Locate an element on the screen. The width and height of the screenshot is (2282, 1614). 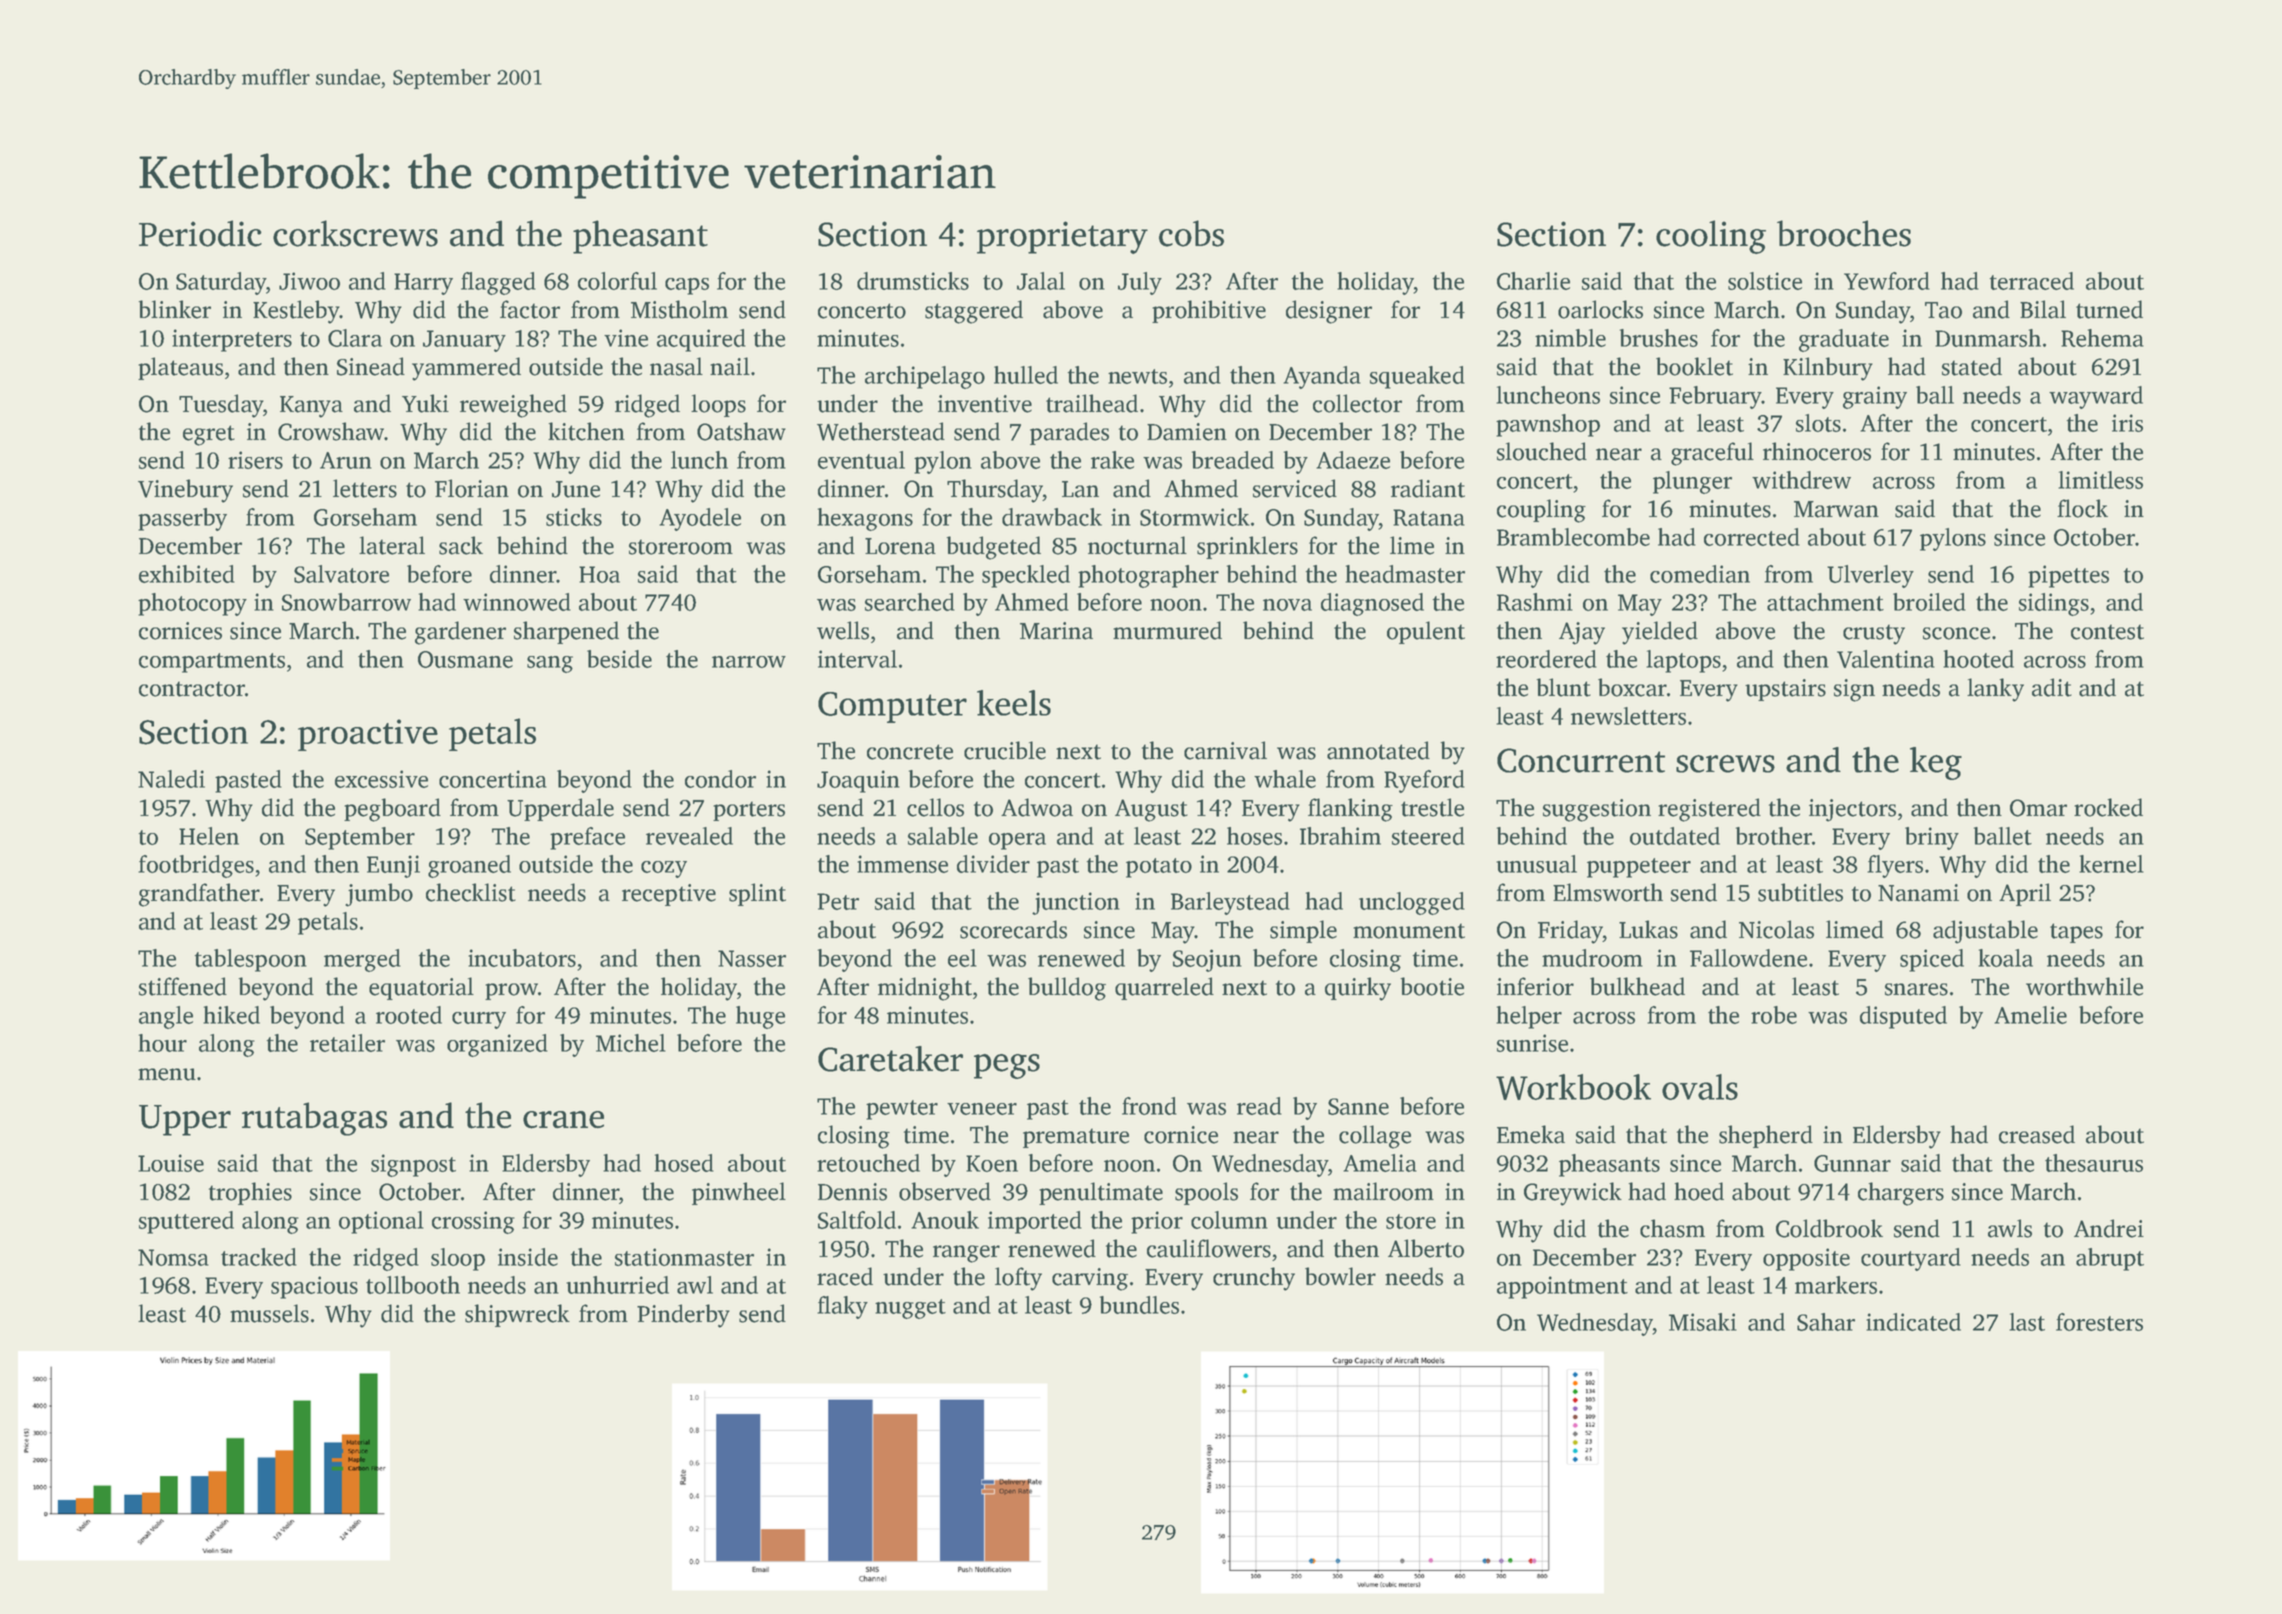
opulent is located at coordinates (1426, 632).
